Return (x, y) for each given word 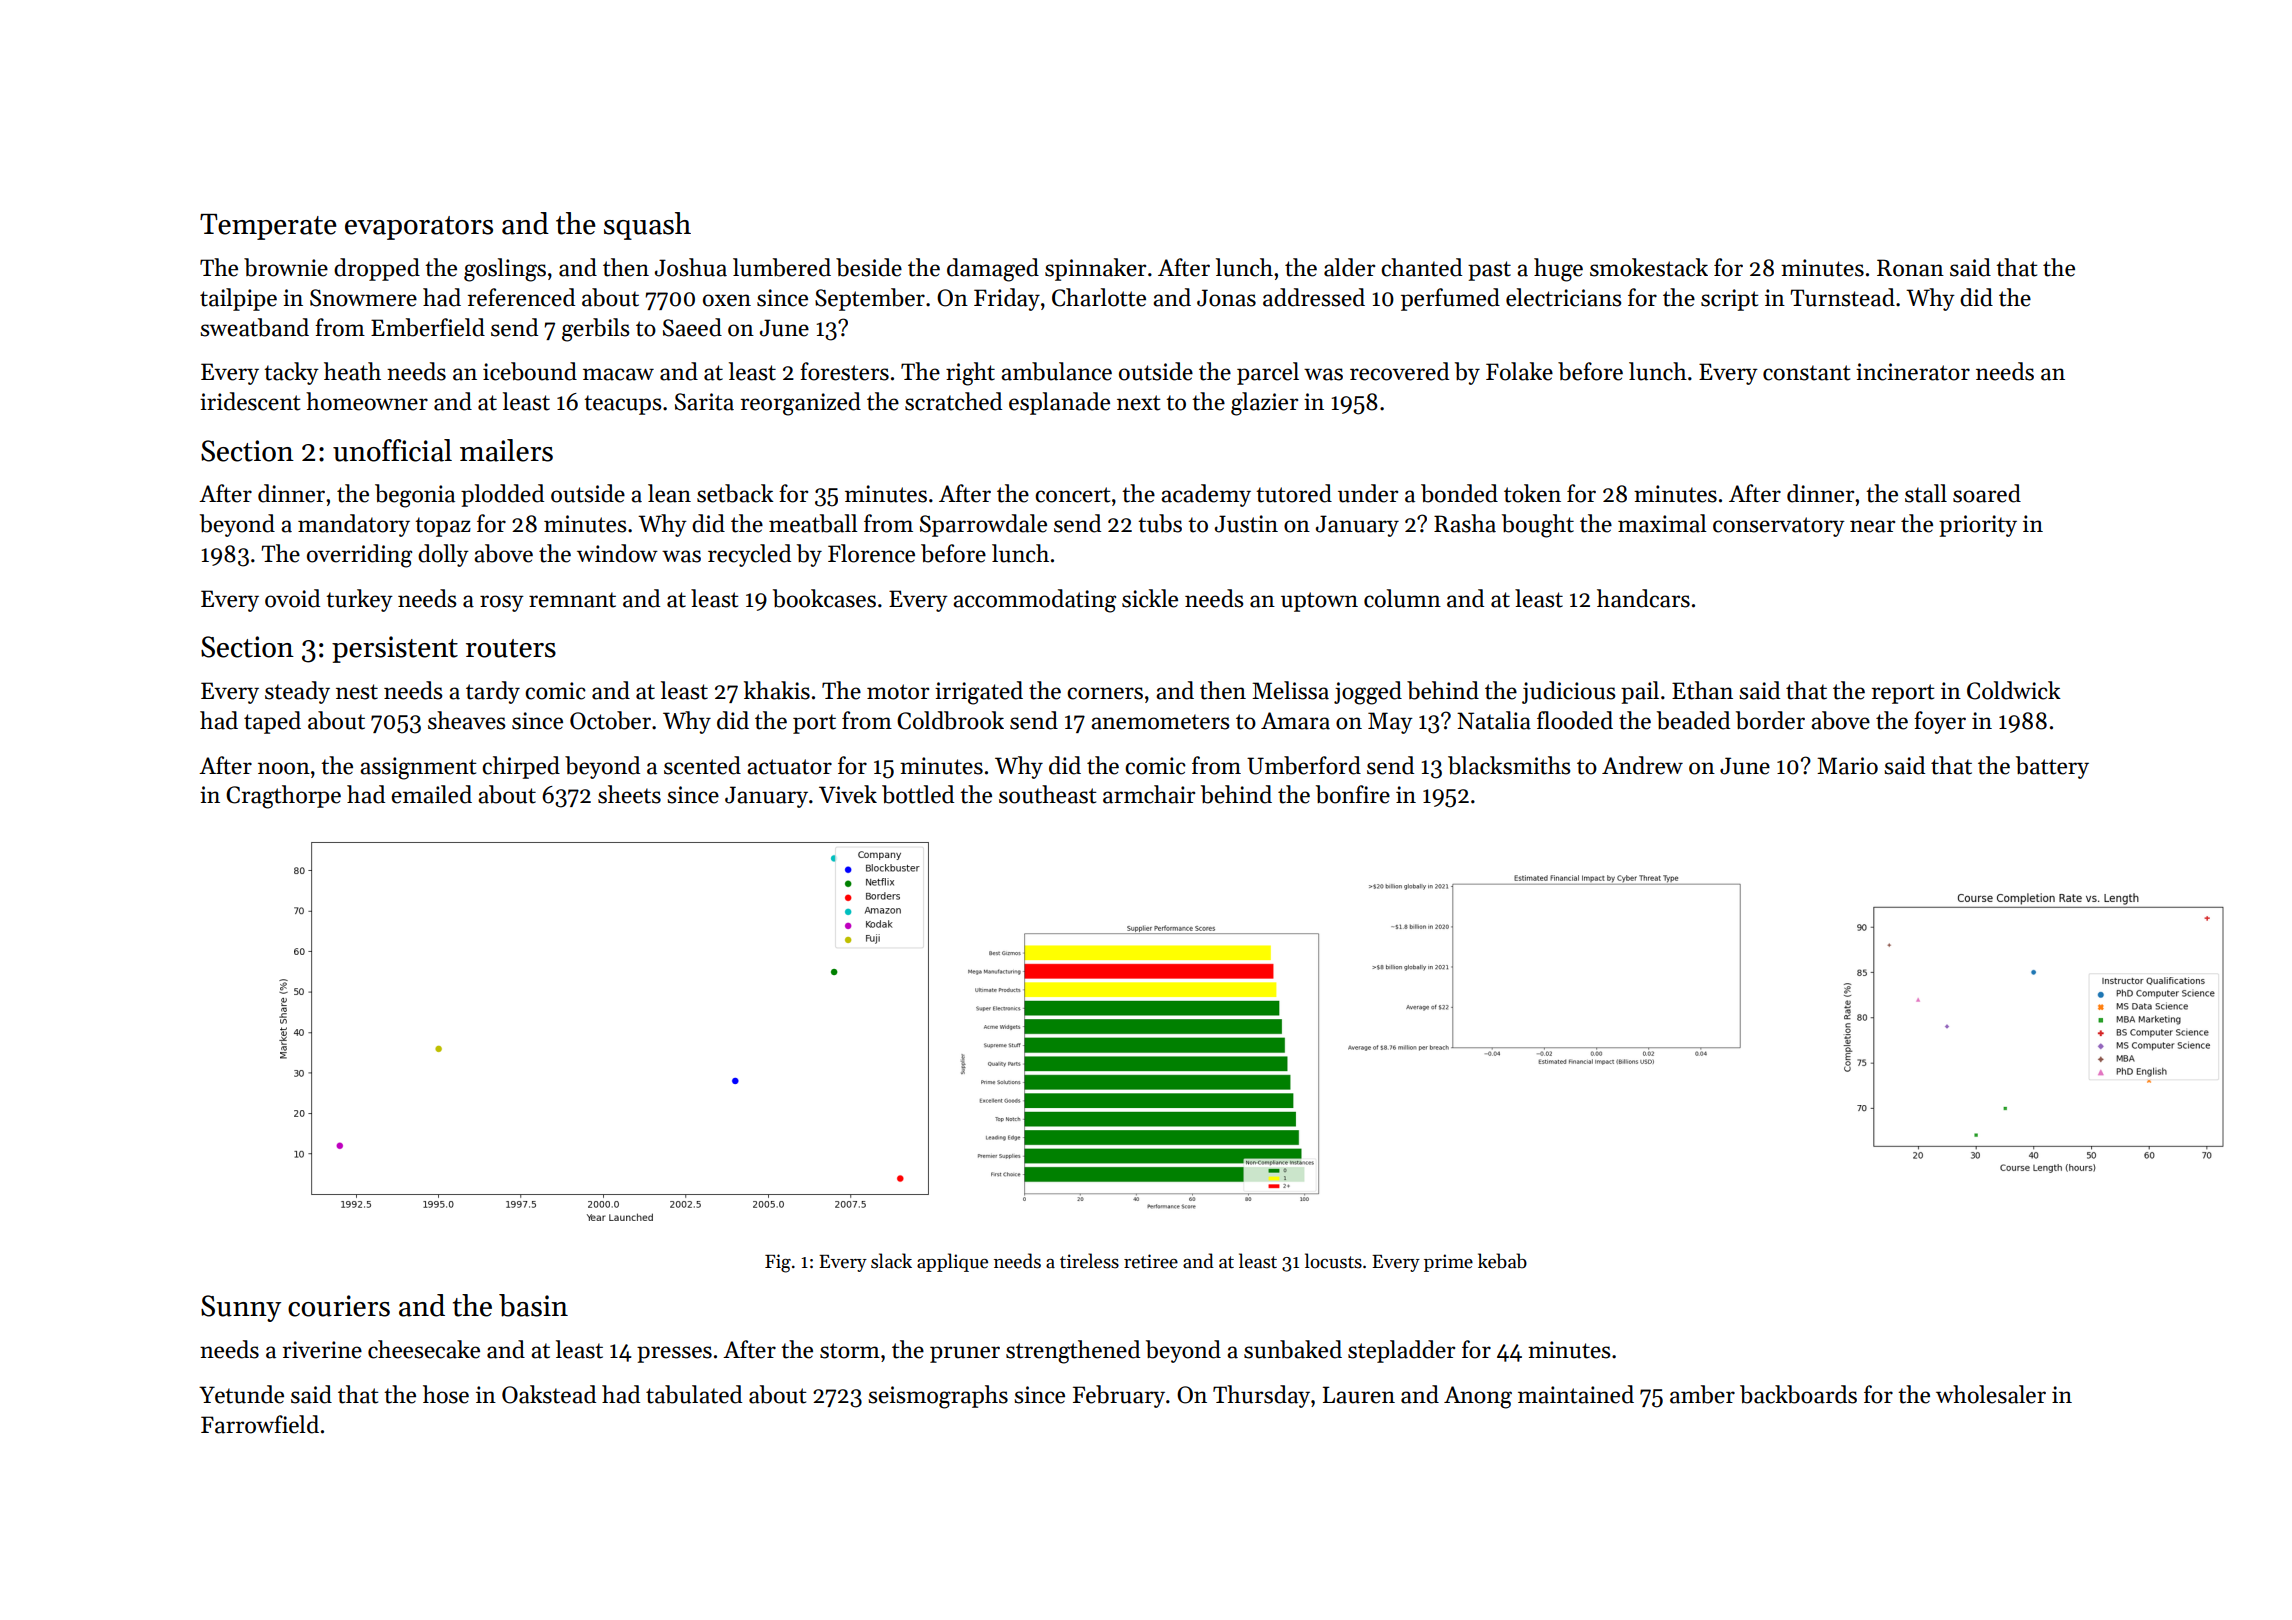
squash (647, 226)
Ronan (1910, 268)
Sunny (241, 1308)
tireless (1089, 1261)
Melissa (1290, 690)
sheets (629, 794)
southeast (1048, 794)
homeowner (367, 401)
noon (284, 768)
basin (533, 1305)
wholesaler (1991, 1394)
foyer (1940, 722)
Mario (1847, 766)
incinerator (1913, 372)
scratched (953, 401)
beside (869, 267)
